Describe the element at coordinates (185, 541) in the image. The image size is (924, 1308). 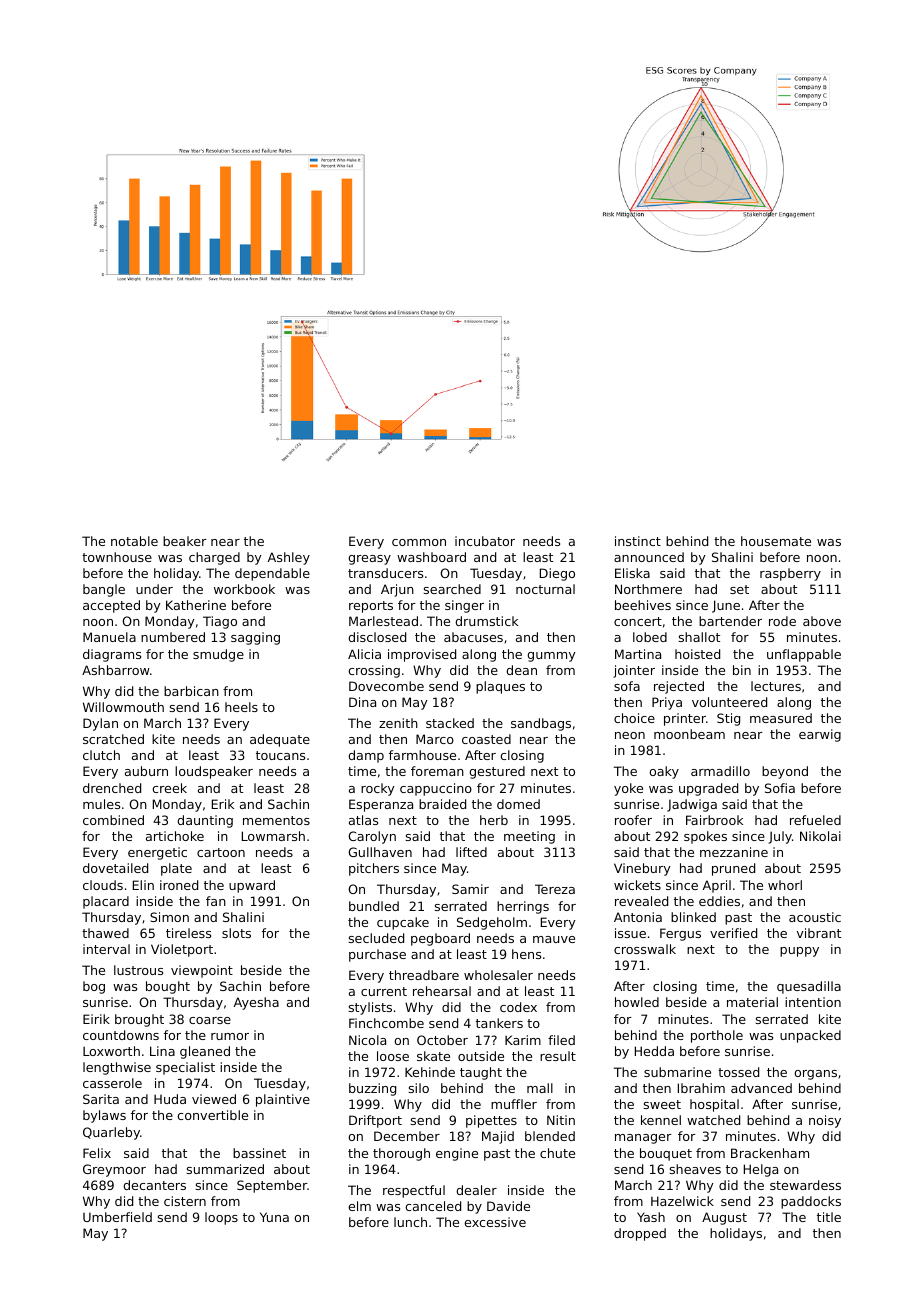
I see `beaker` at that location.
